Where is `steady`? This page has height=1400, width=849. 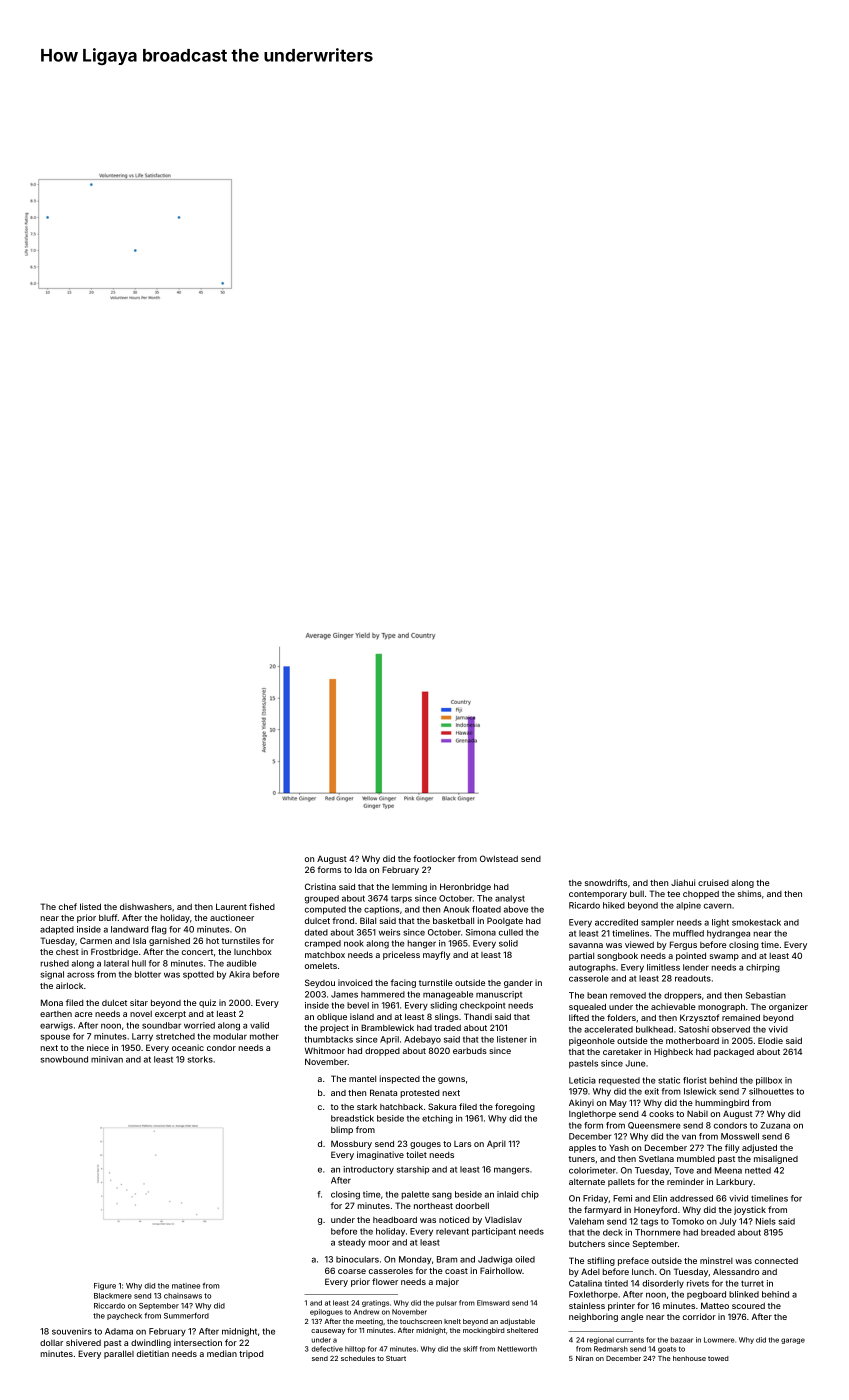 steady is located at coordinates (352, 1243).
